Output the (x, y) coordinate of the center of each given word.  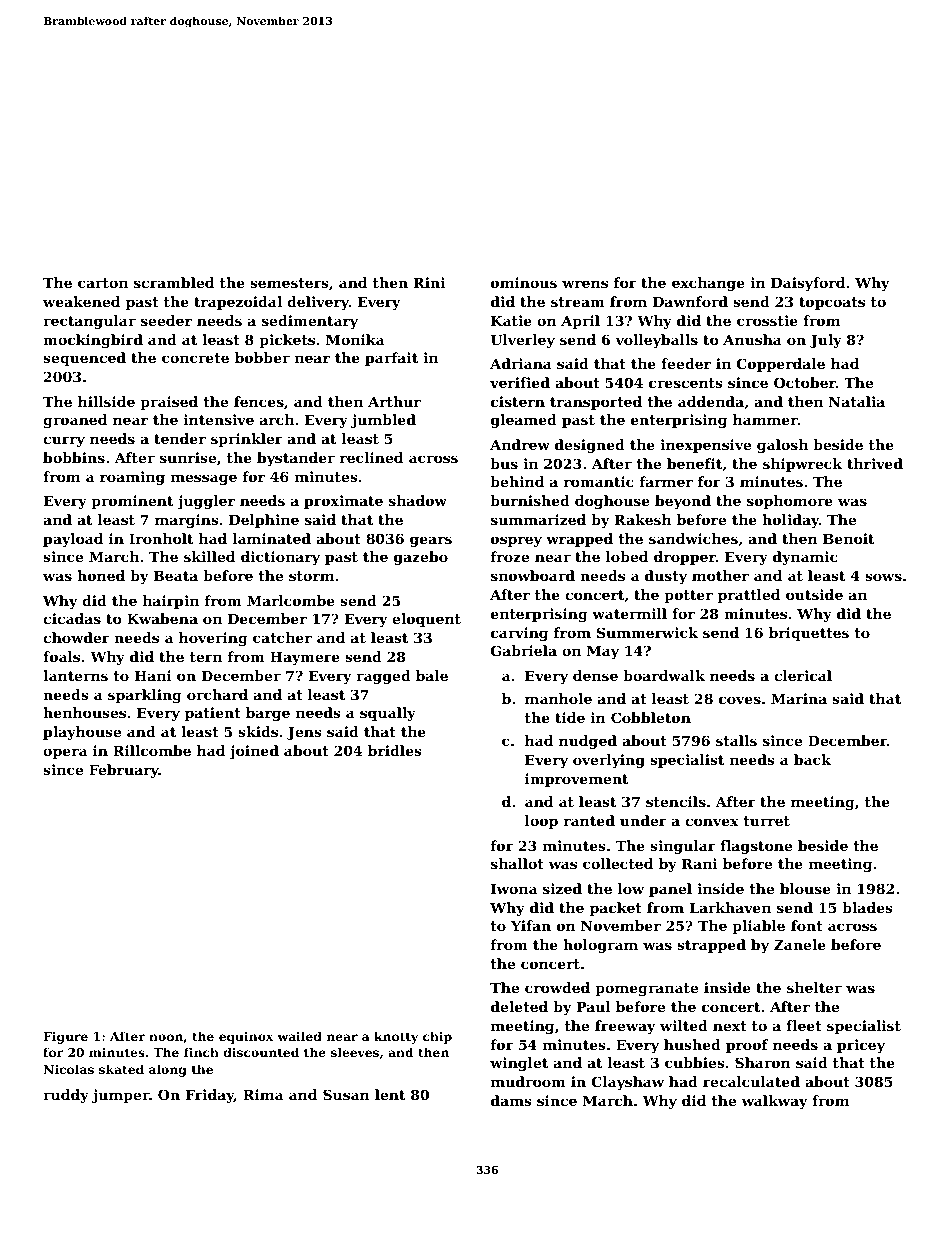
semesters (289, 283)
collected (618, 863)
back (812, 759)
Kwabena (162, 618)
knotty (396, 1037)
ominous (524, 282)
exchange (708, 284)
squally (388, 714)
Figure (65, 1038)
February (124, 771)
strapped (711, 946)
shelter (814, 987)
